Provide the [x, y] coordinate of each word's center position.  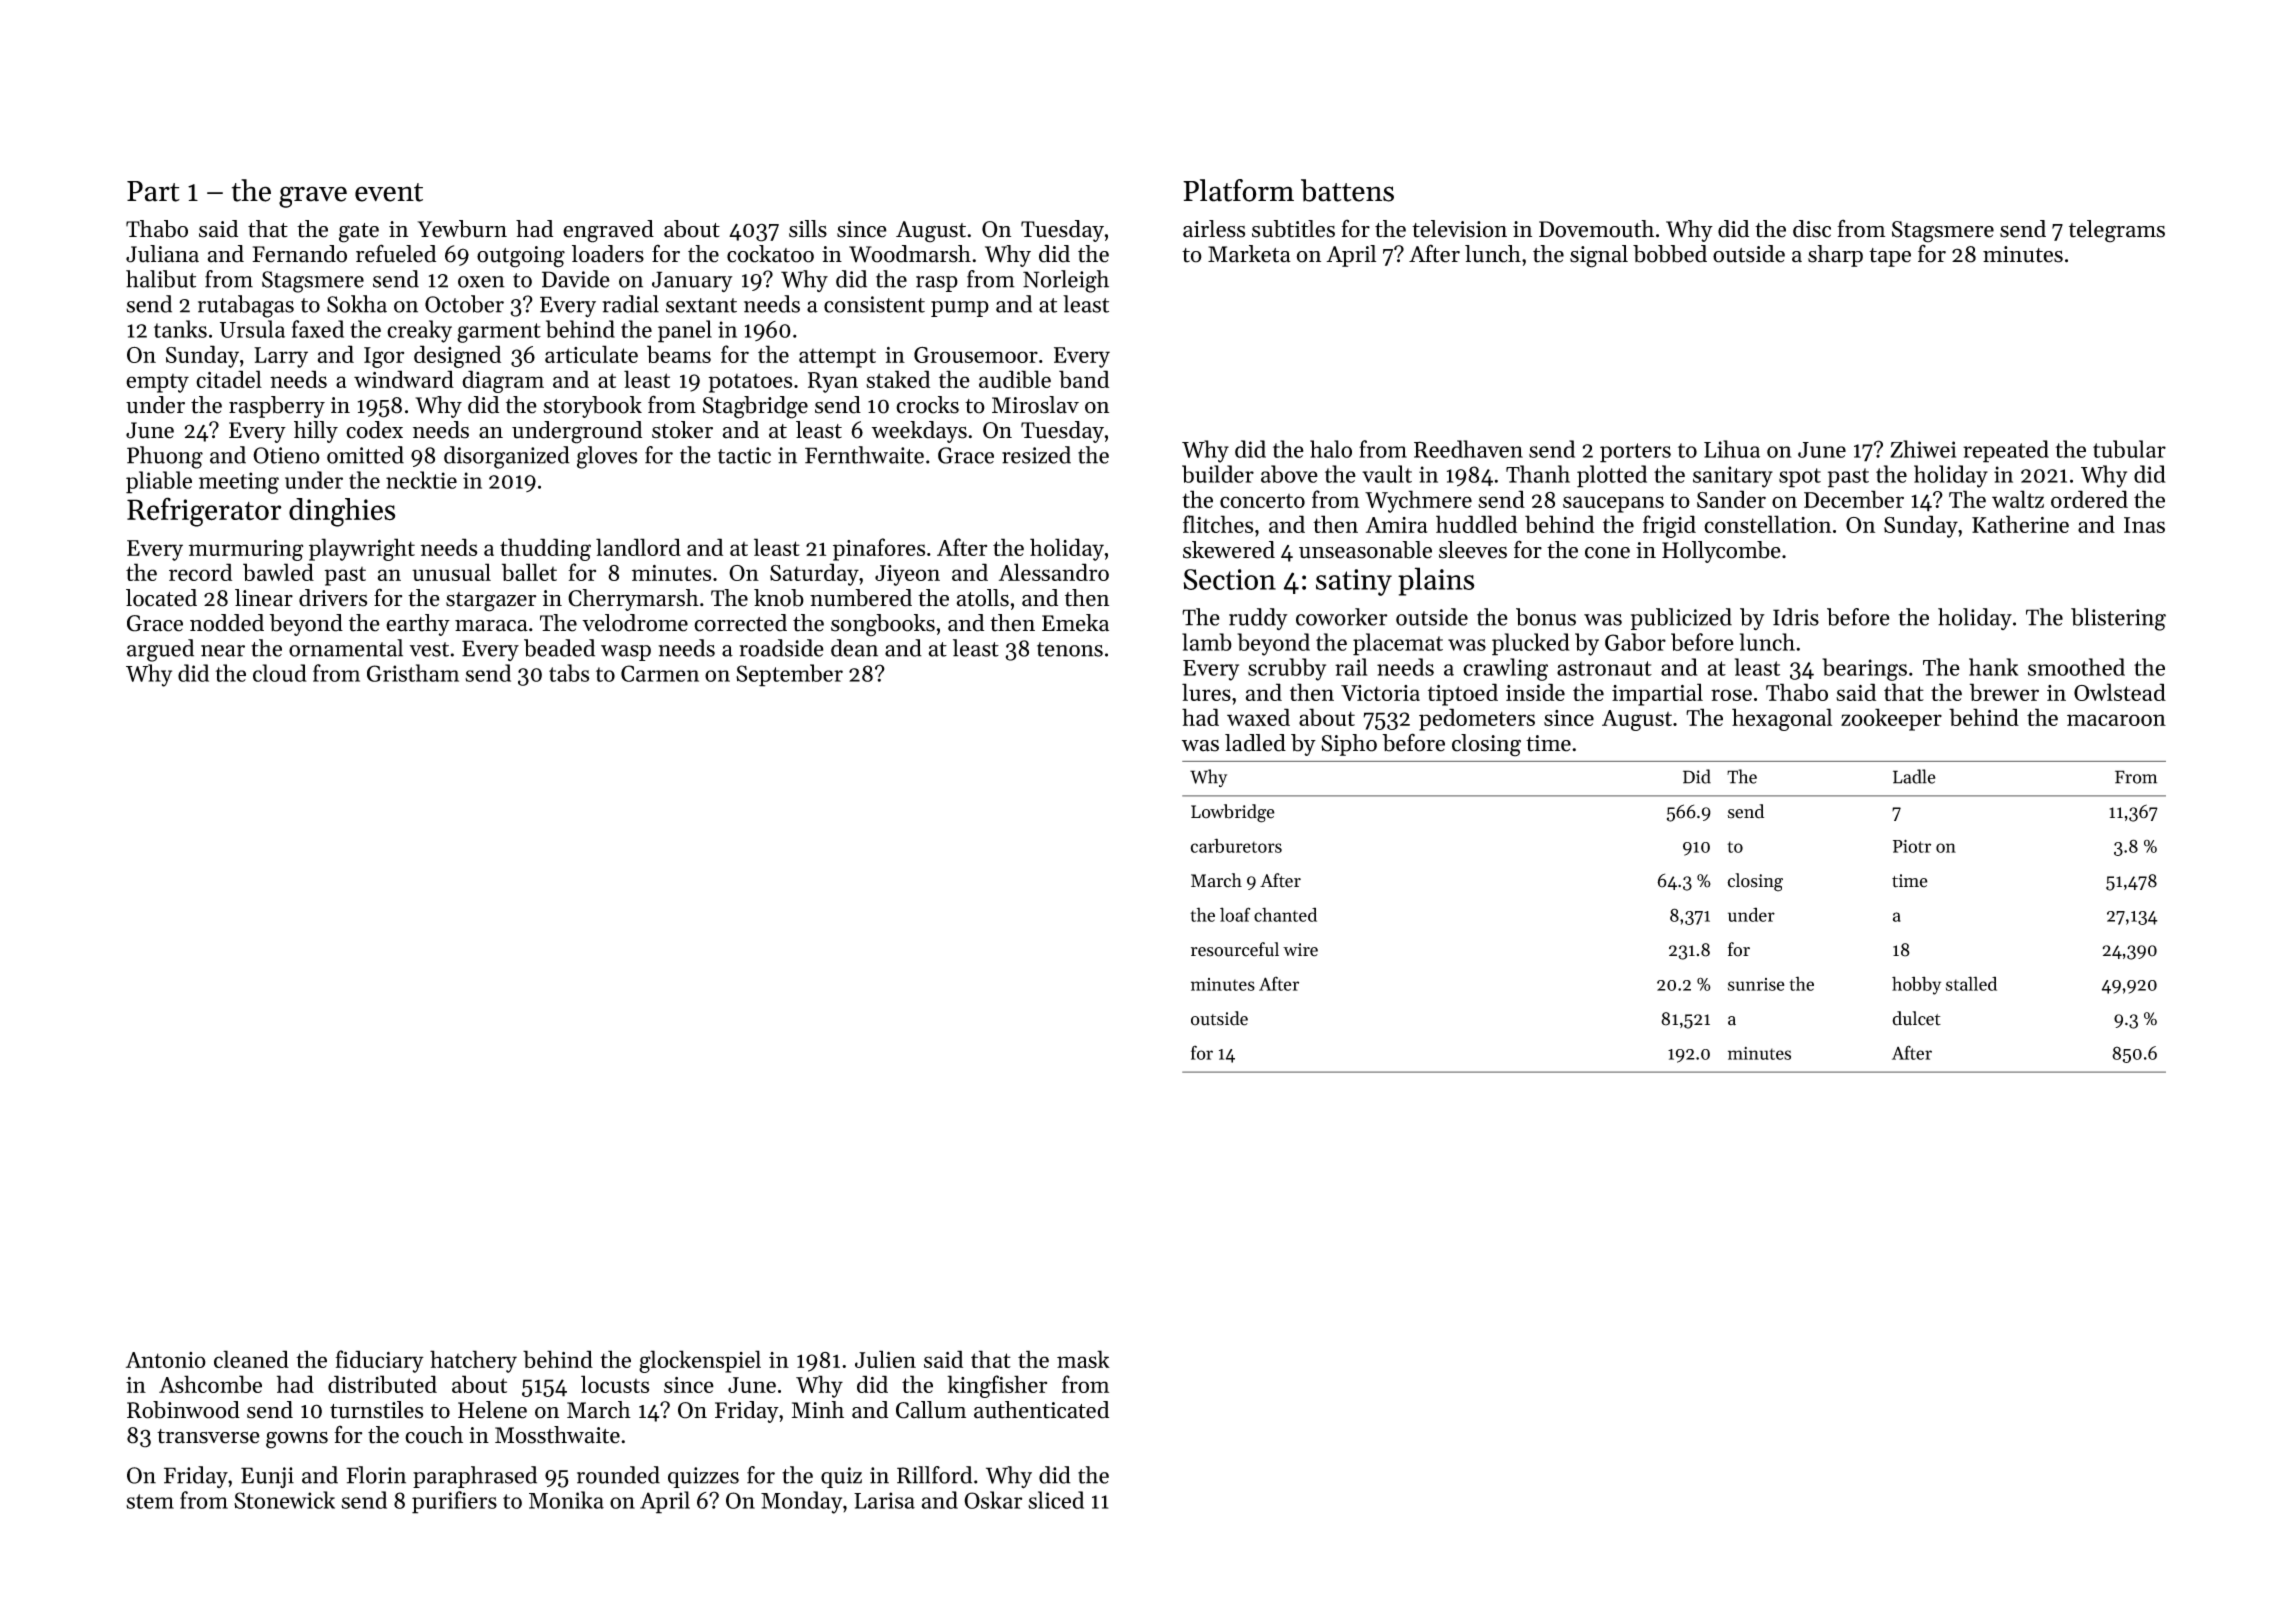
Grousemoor [976, 355]
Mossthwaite [557, 1435]
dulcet [1916, 1018]
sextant [701, 305]
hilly [316, 432]
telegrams [2117, 231]
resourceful [1235, 949]
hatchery [473, 1361]
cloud [280, 673]
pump [960, 309]
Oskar [993, 1500]
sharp [1835, 256]
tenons [1070, 649]
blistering [2118, 619]
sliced [1056, 1500]
